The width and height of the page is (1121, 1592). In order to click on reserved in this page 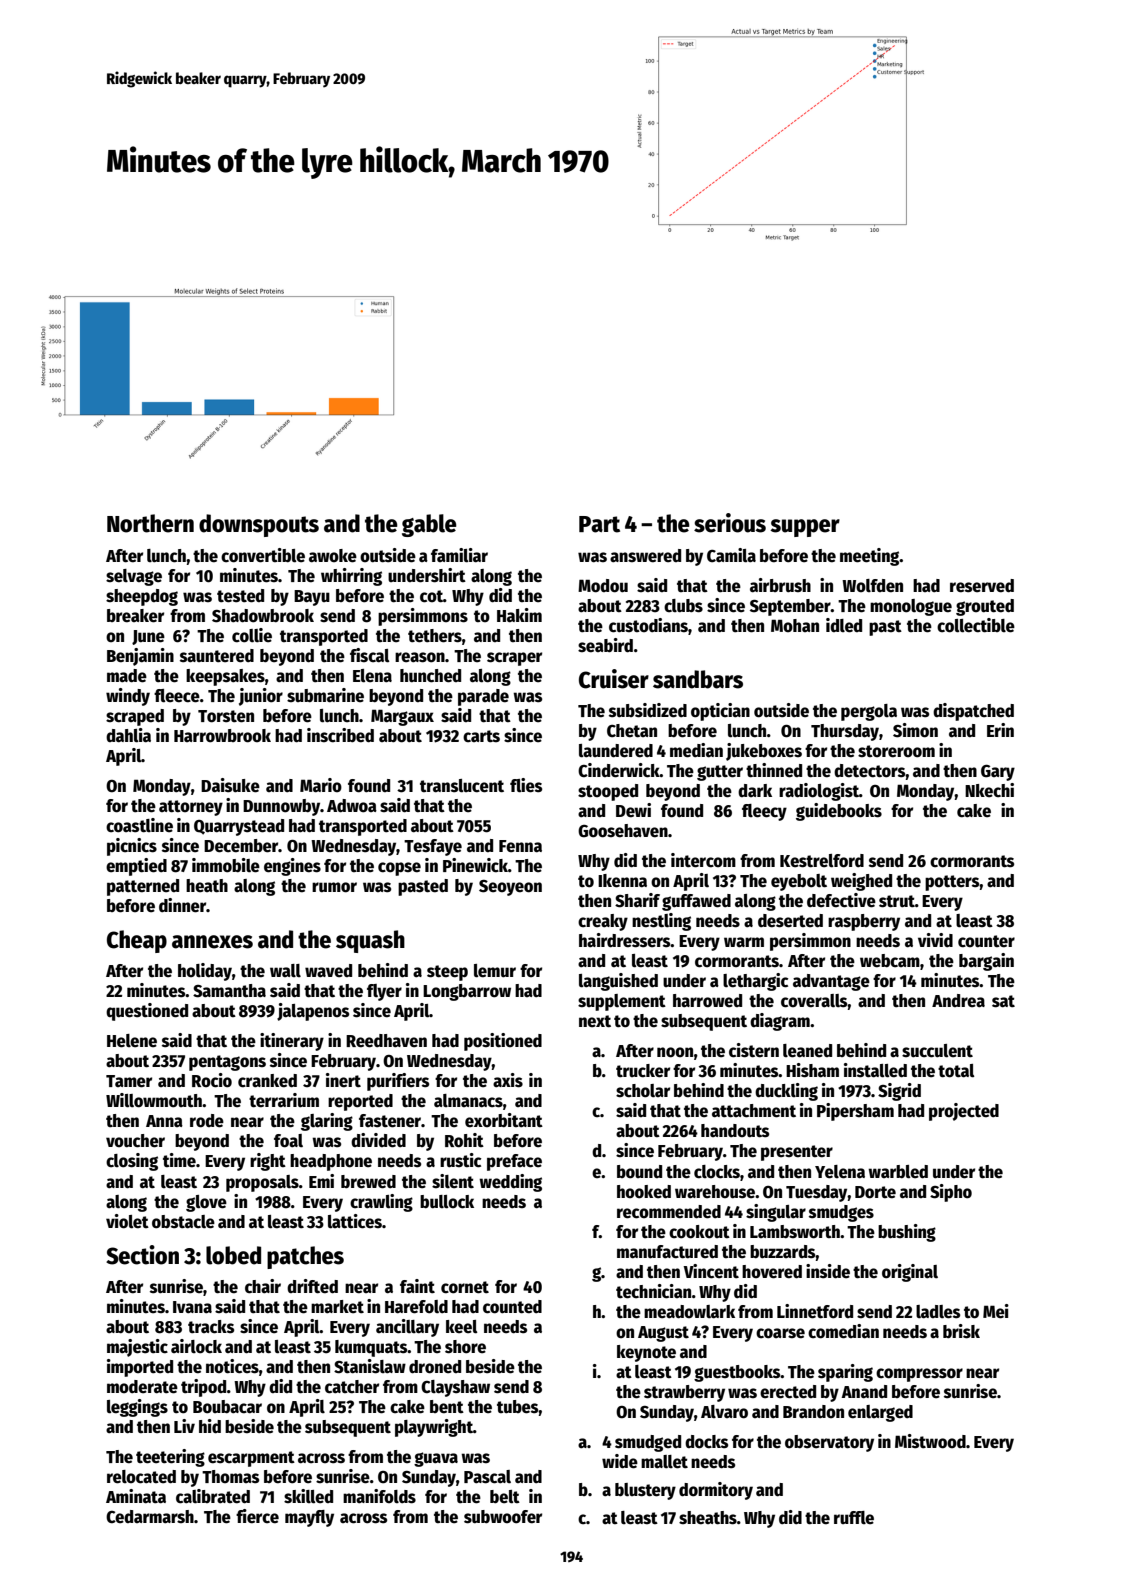, I will do `click(982, 586)`.
